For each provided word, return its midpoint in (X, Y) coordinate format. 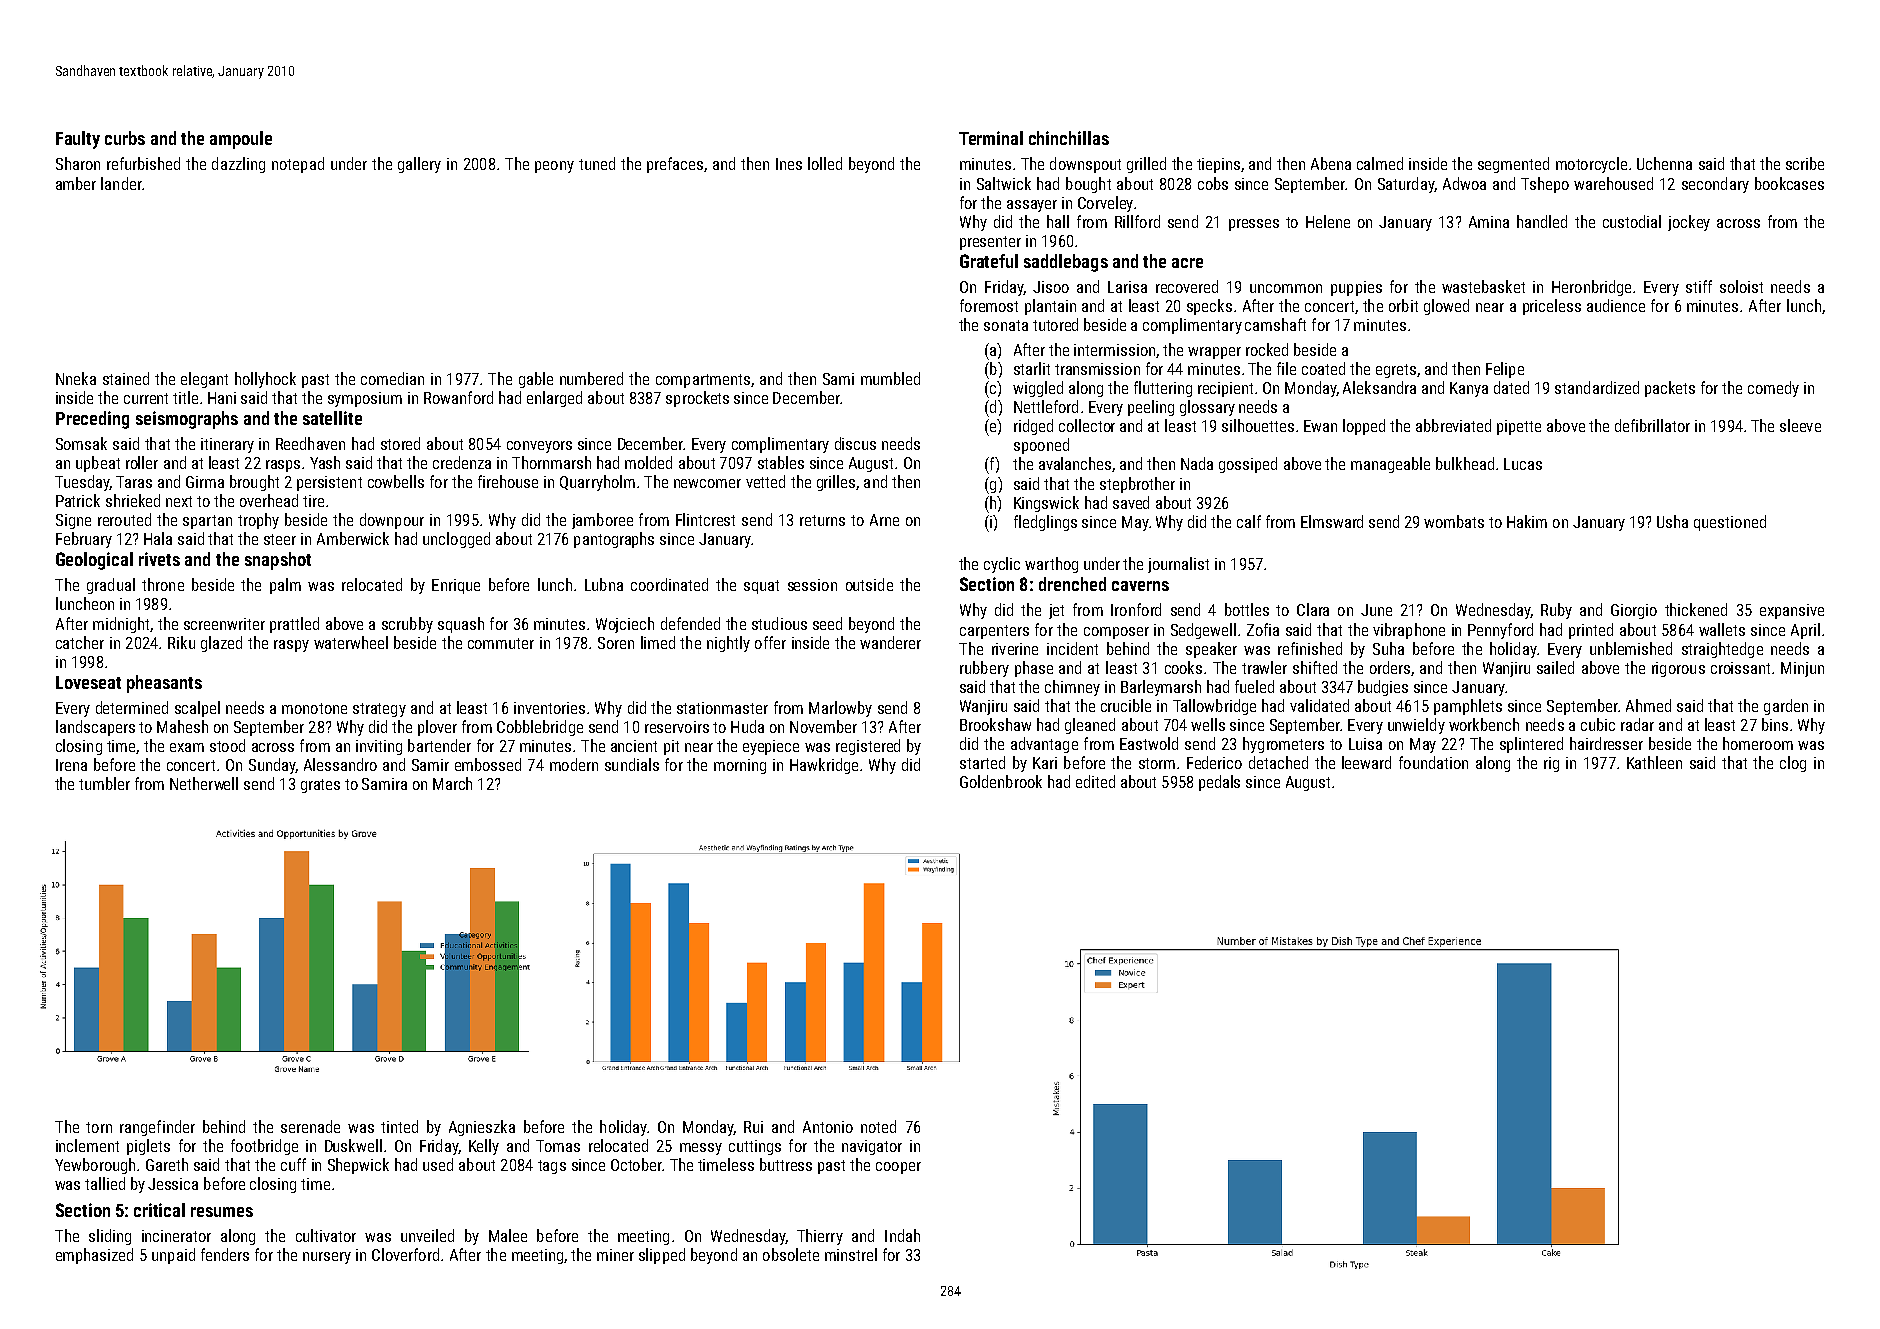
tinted (399, 1126)
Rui (753, 1127)
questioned (1730, 523)
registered (868, 747)
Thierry (820, 1237)
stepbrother (1137, 485)
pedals (1219, 783)
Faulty (78, 140)
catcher (80, 642)
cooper (898, 1168)
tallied (105, 1183)
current (146, 398)
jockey (1689, 223)
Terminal (991, 138)
